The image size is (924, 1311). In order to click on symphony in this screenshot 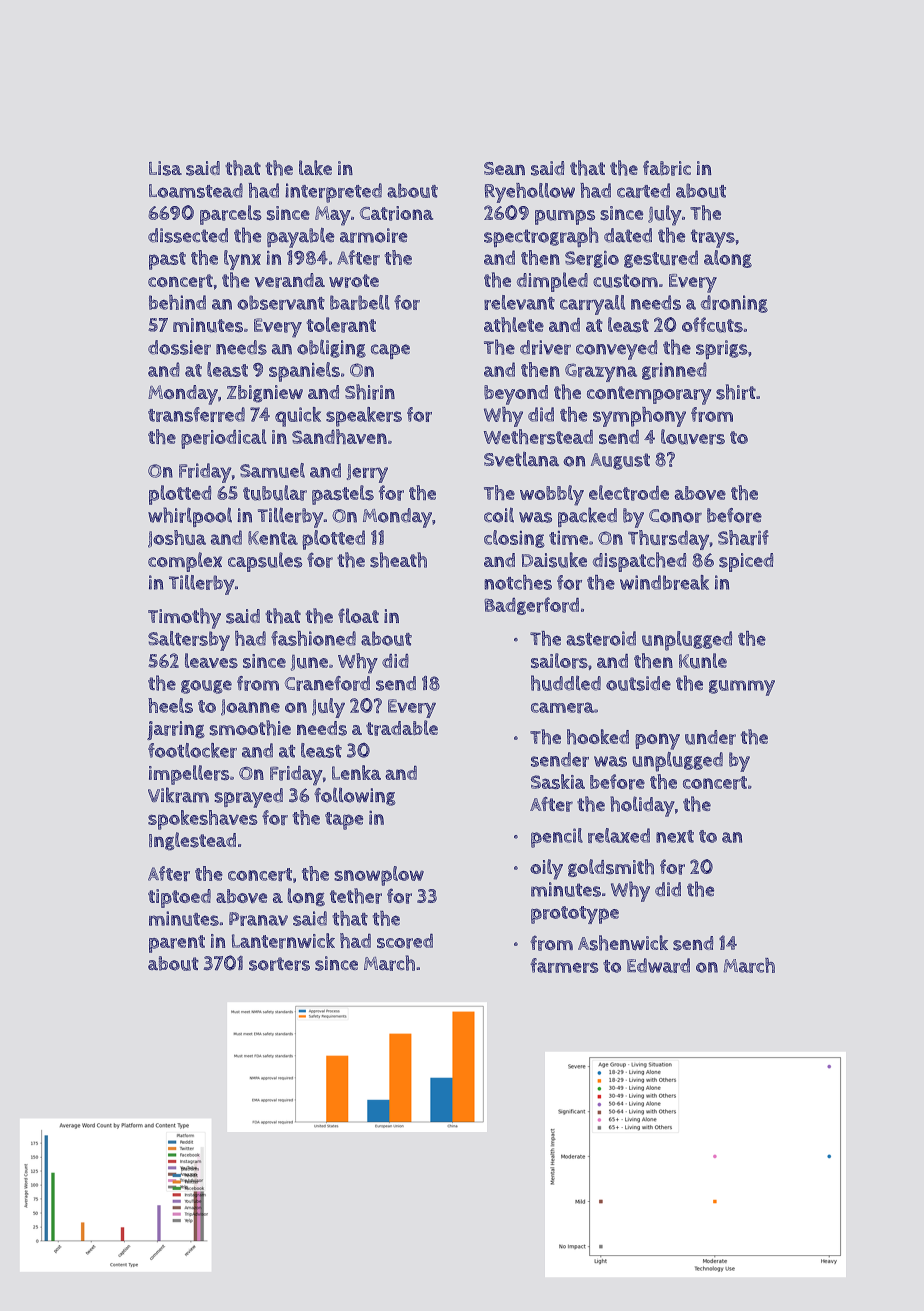, I will do `click(639, 417)`.
